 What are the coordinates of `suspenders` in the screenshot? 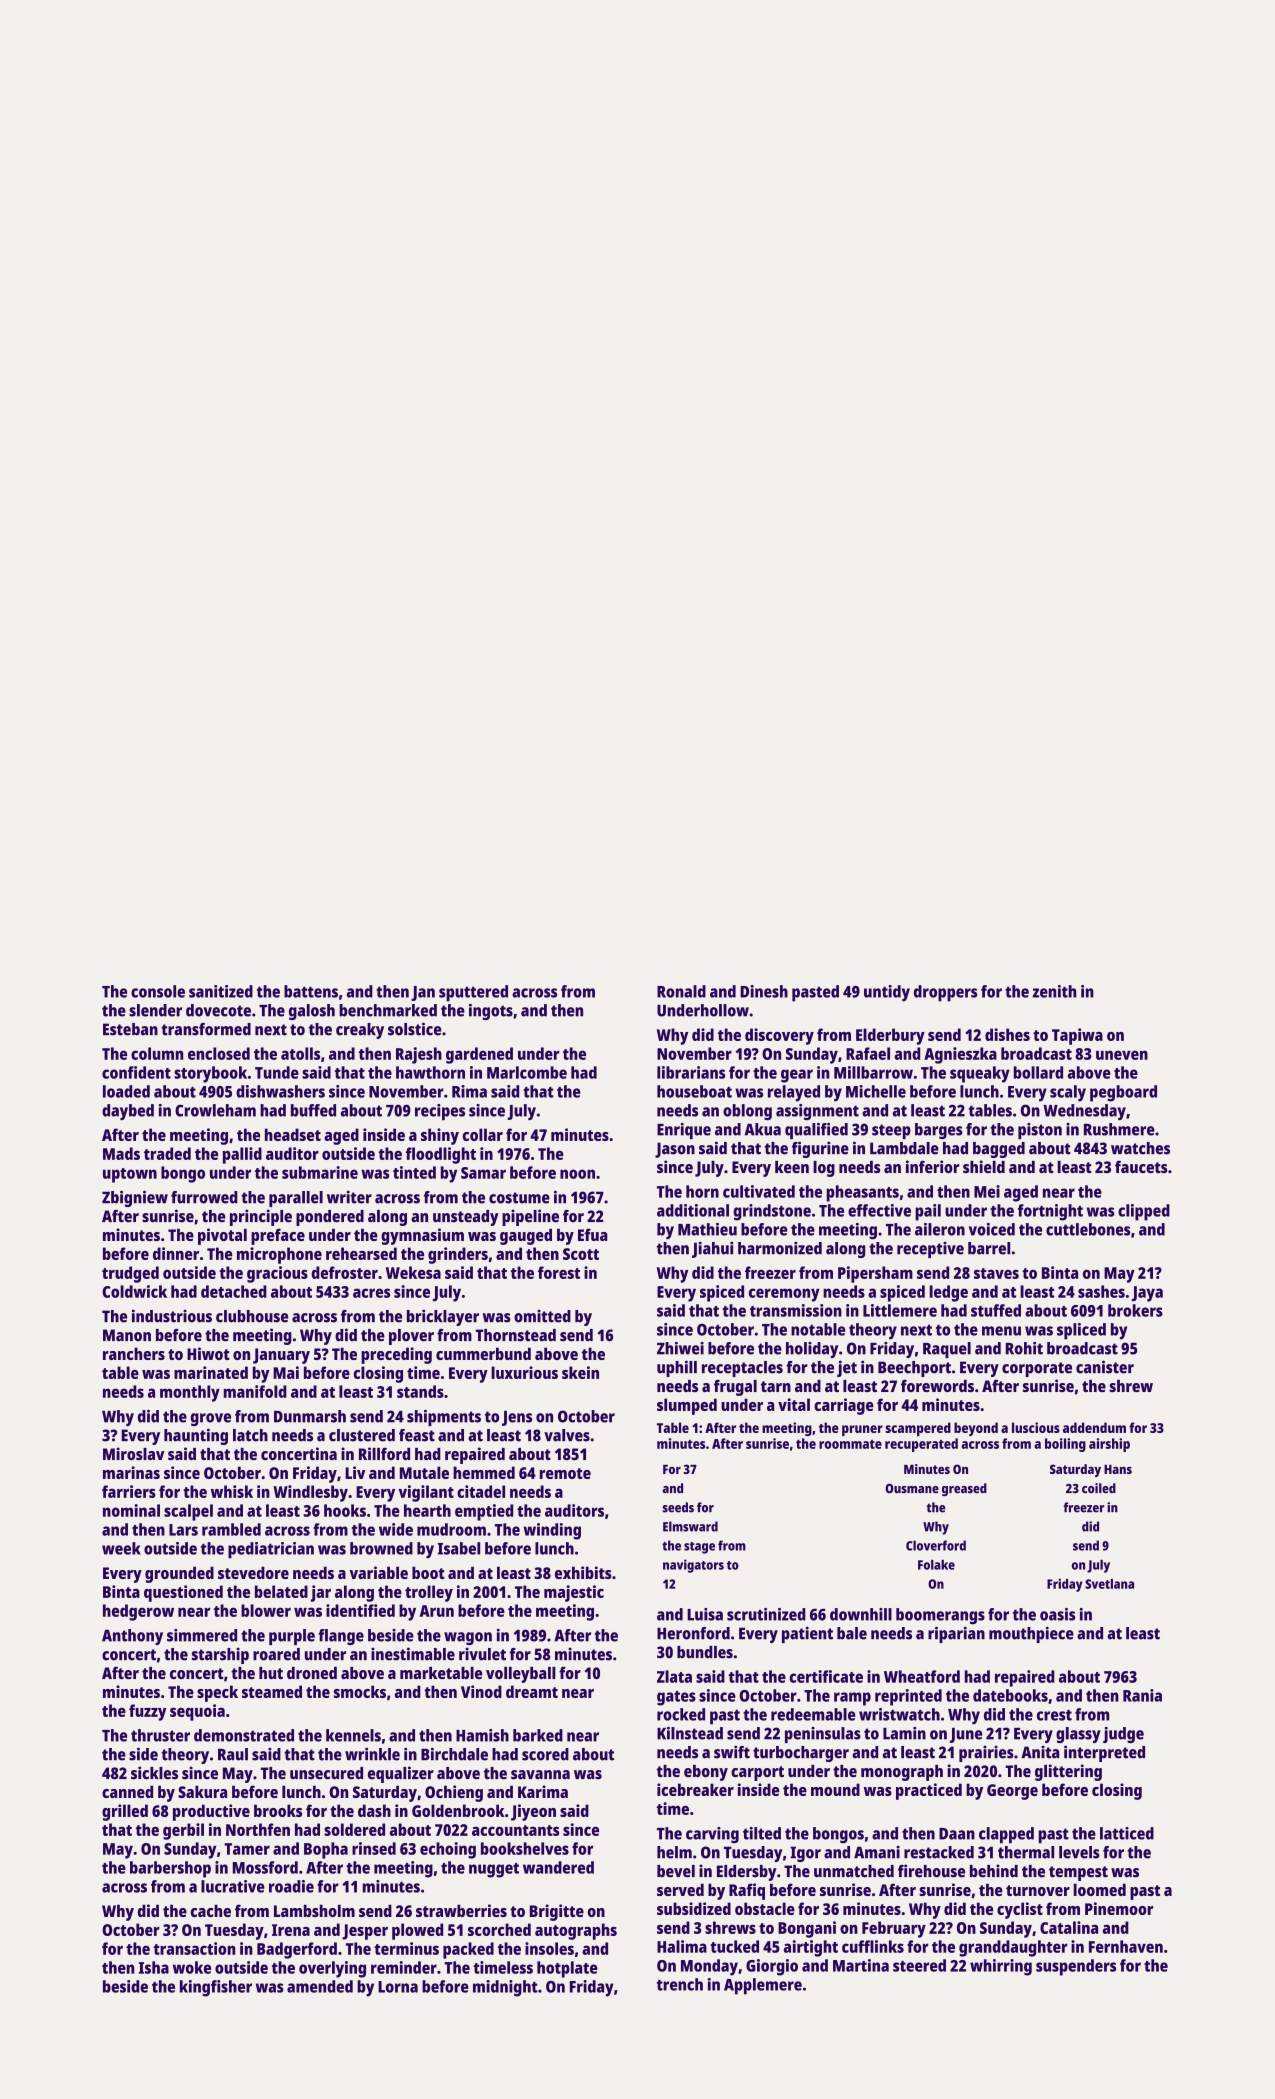 It's located at (1076, 1967).
